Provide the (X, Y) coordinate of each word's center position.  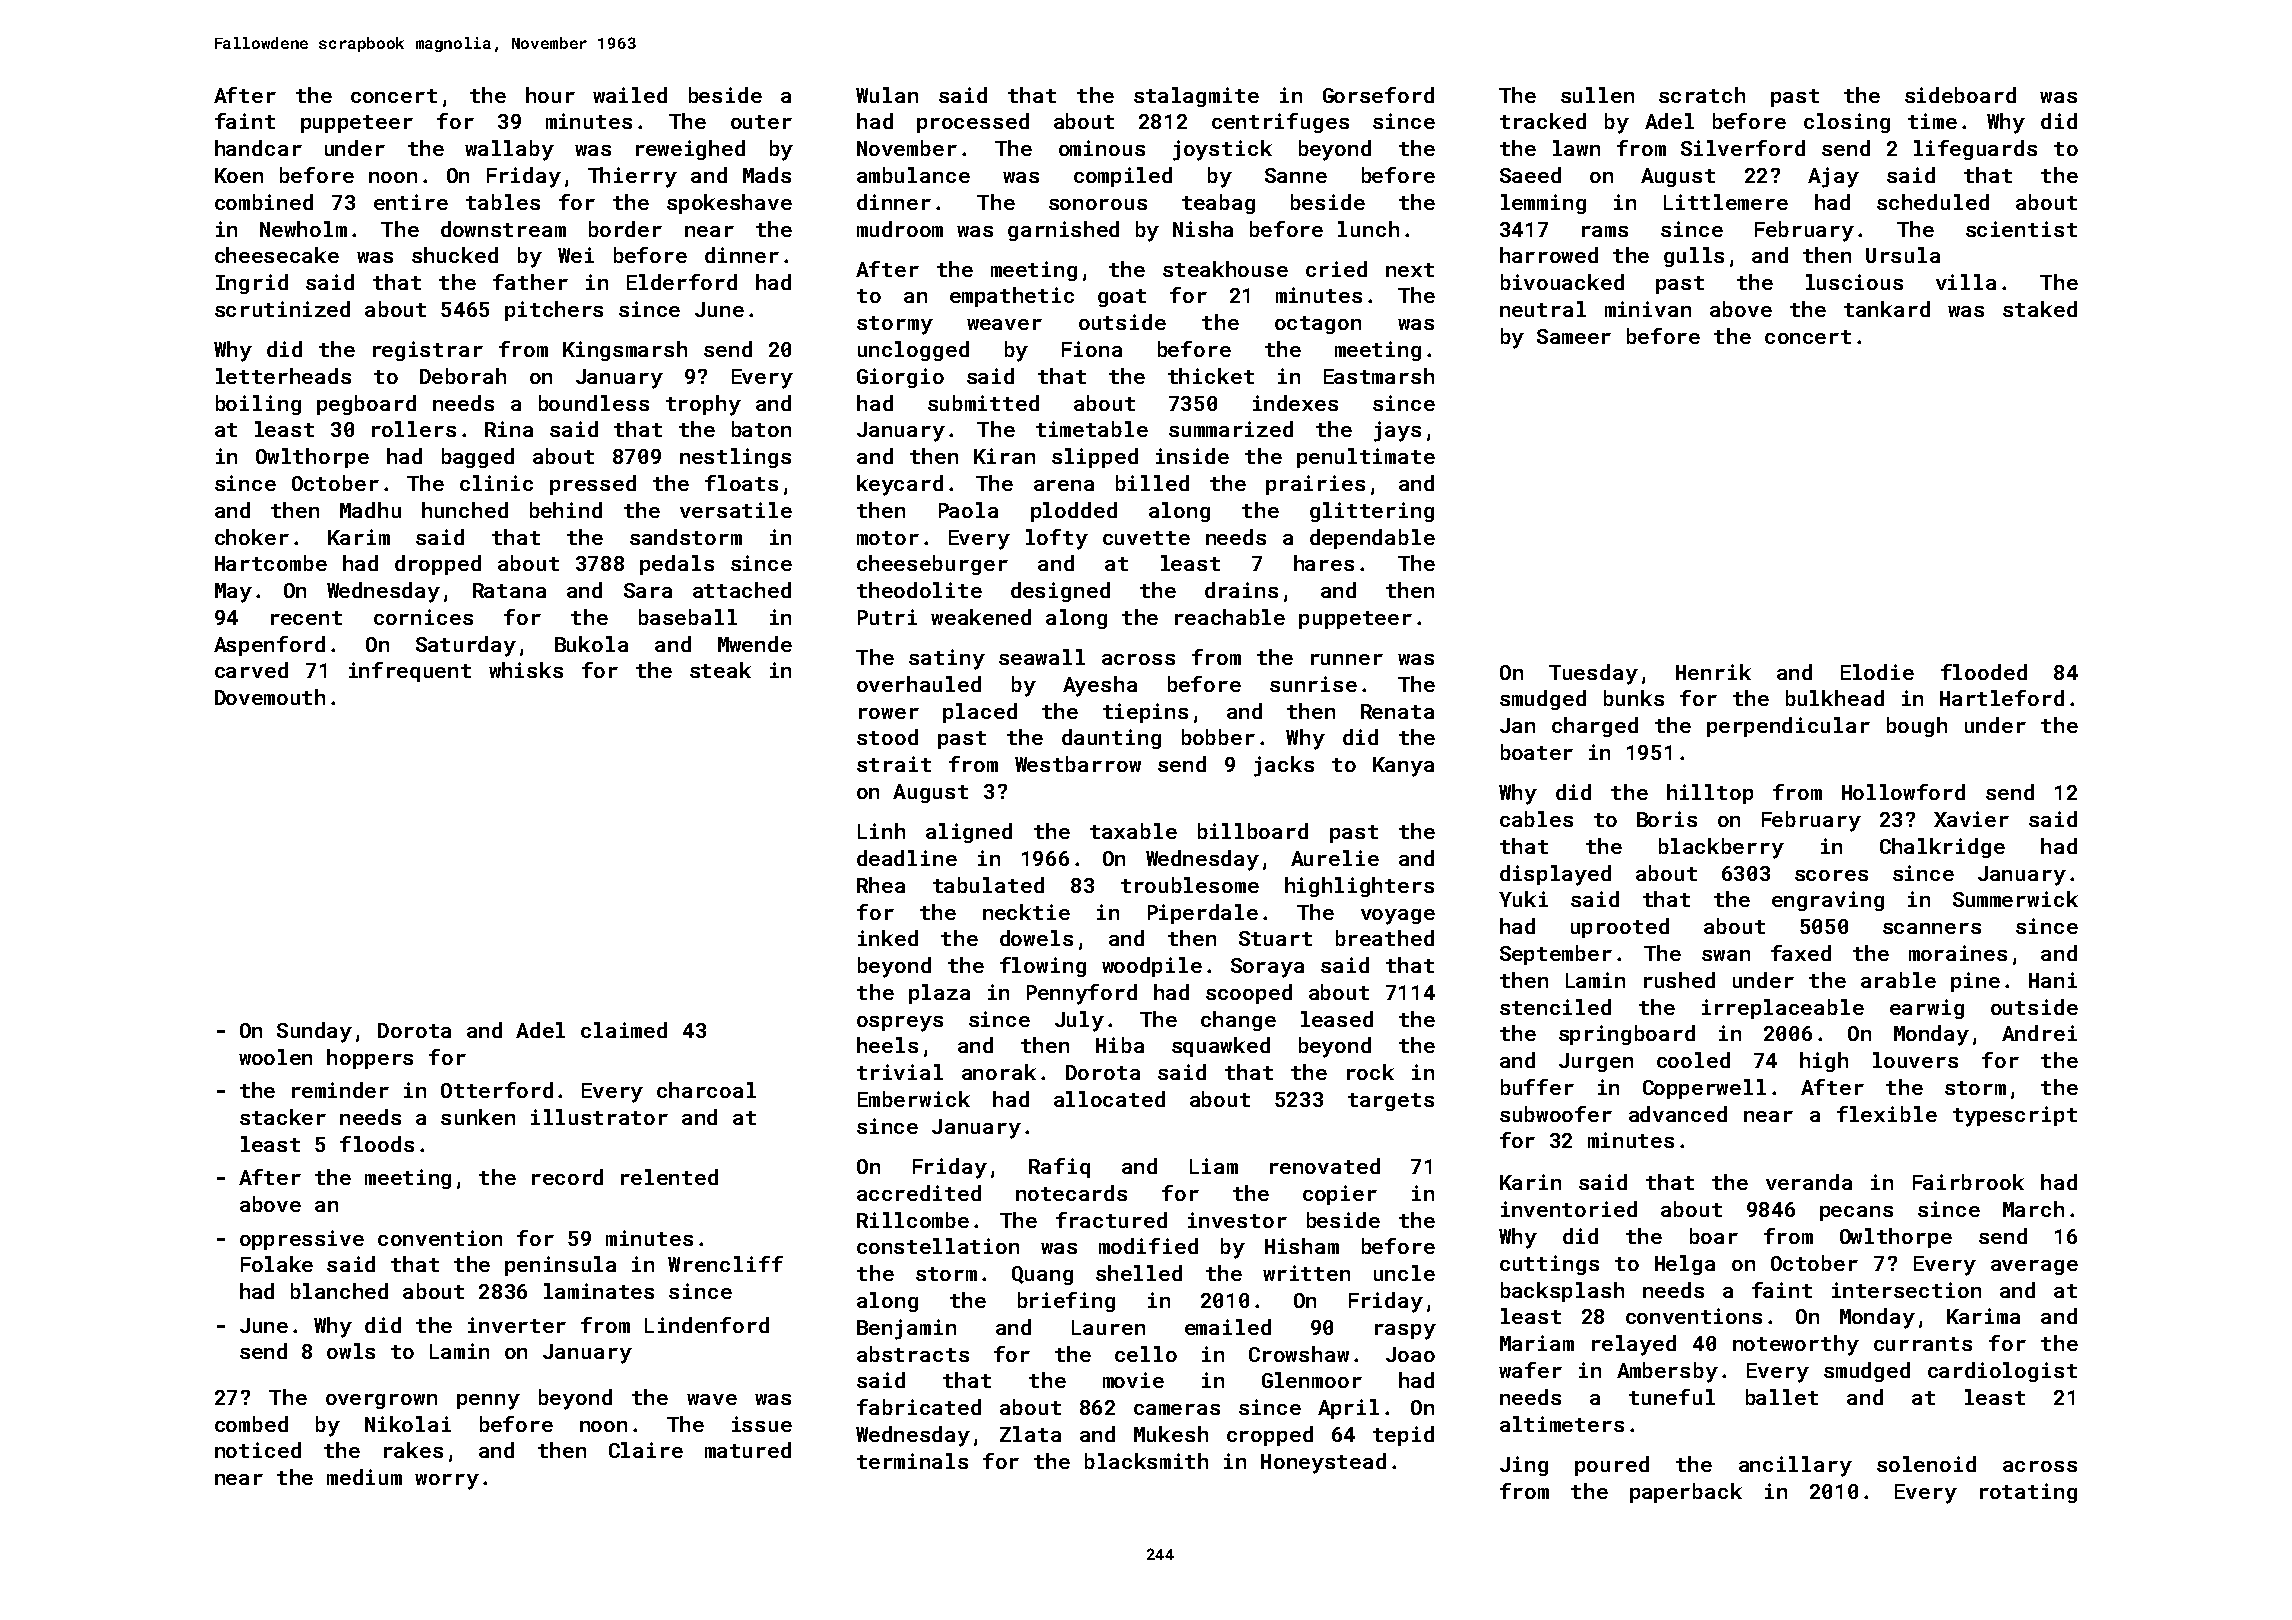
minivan (1648, 309)
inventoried (1569, 1209)
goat (1122, 298)
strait (894, 764)
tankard (1887, 309)
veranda (1809, 1182)
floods (377, 1144)
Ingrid (252, 284)
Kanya (1403, 767)
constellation (938, 1246)
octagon (1318, 325)
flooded (1984, 672)
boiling (258, 405)
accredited (919, 1193)
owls (351, 1351)
